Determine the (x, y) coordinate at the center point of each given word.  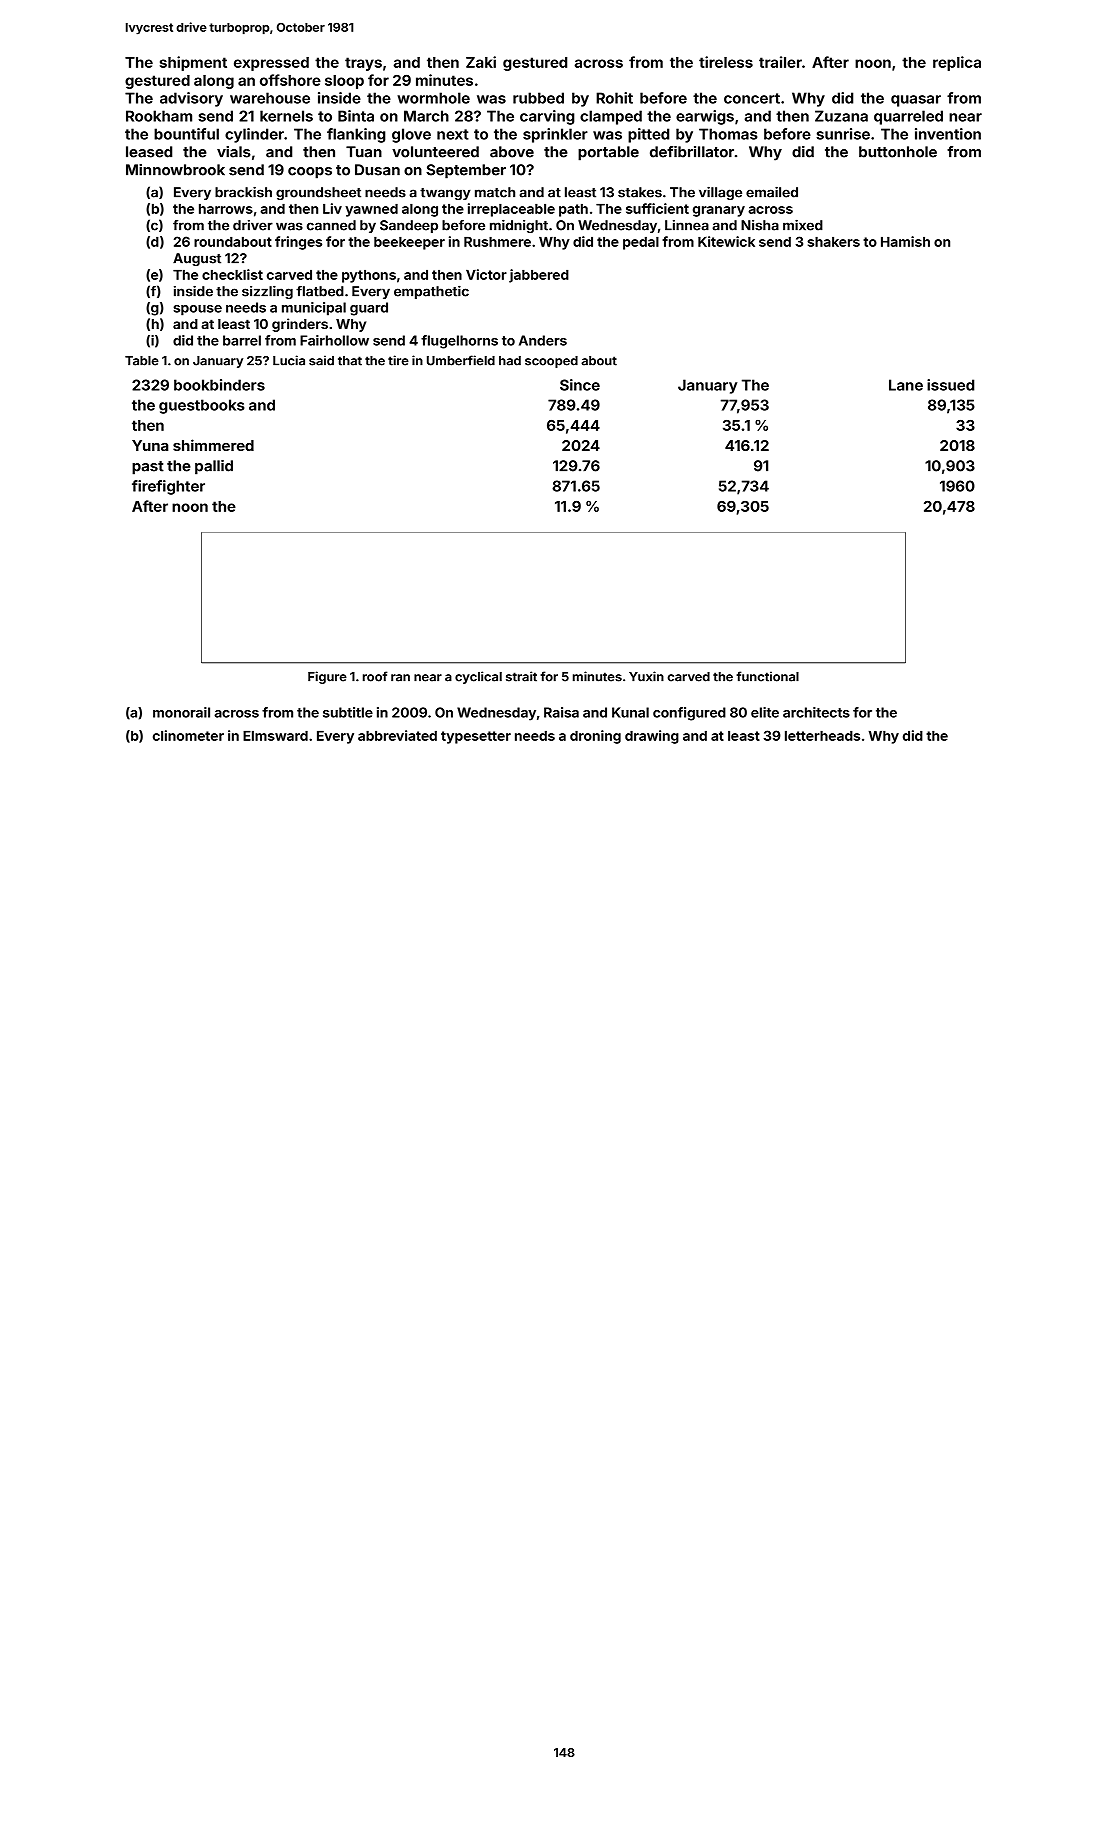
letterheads (822, 736)
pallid (214, 467)
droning (595, 737)
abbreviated (397, 735)
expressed (271, 64)
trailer (780, 62)
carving (547, 117)
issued (950, 385)
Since (580, 385)
